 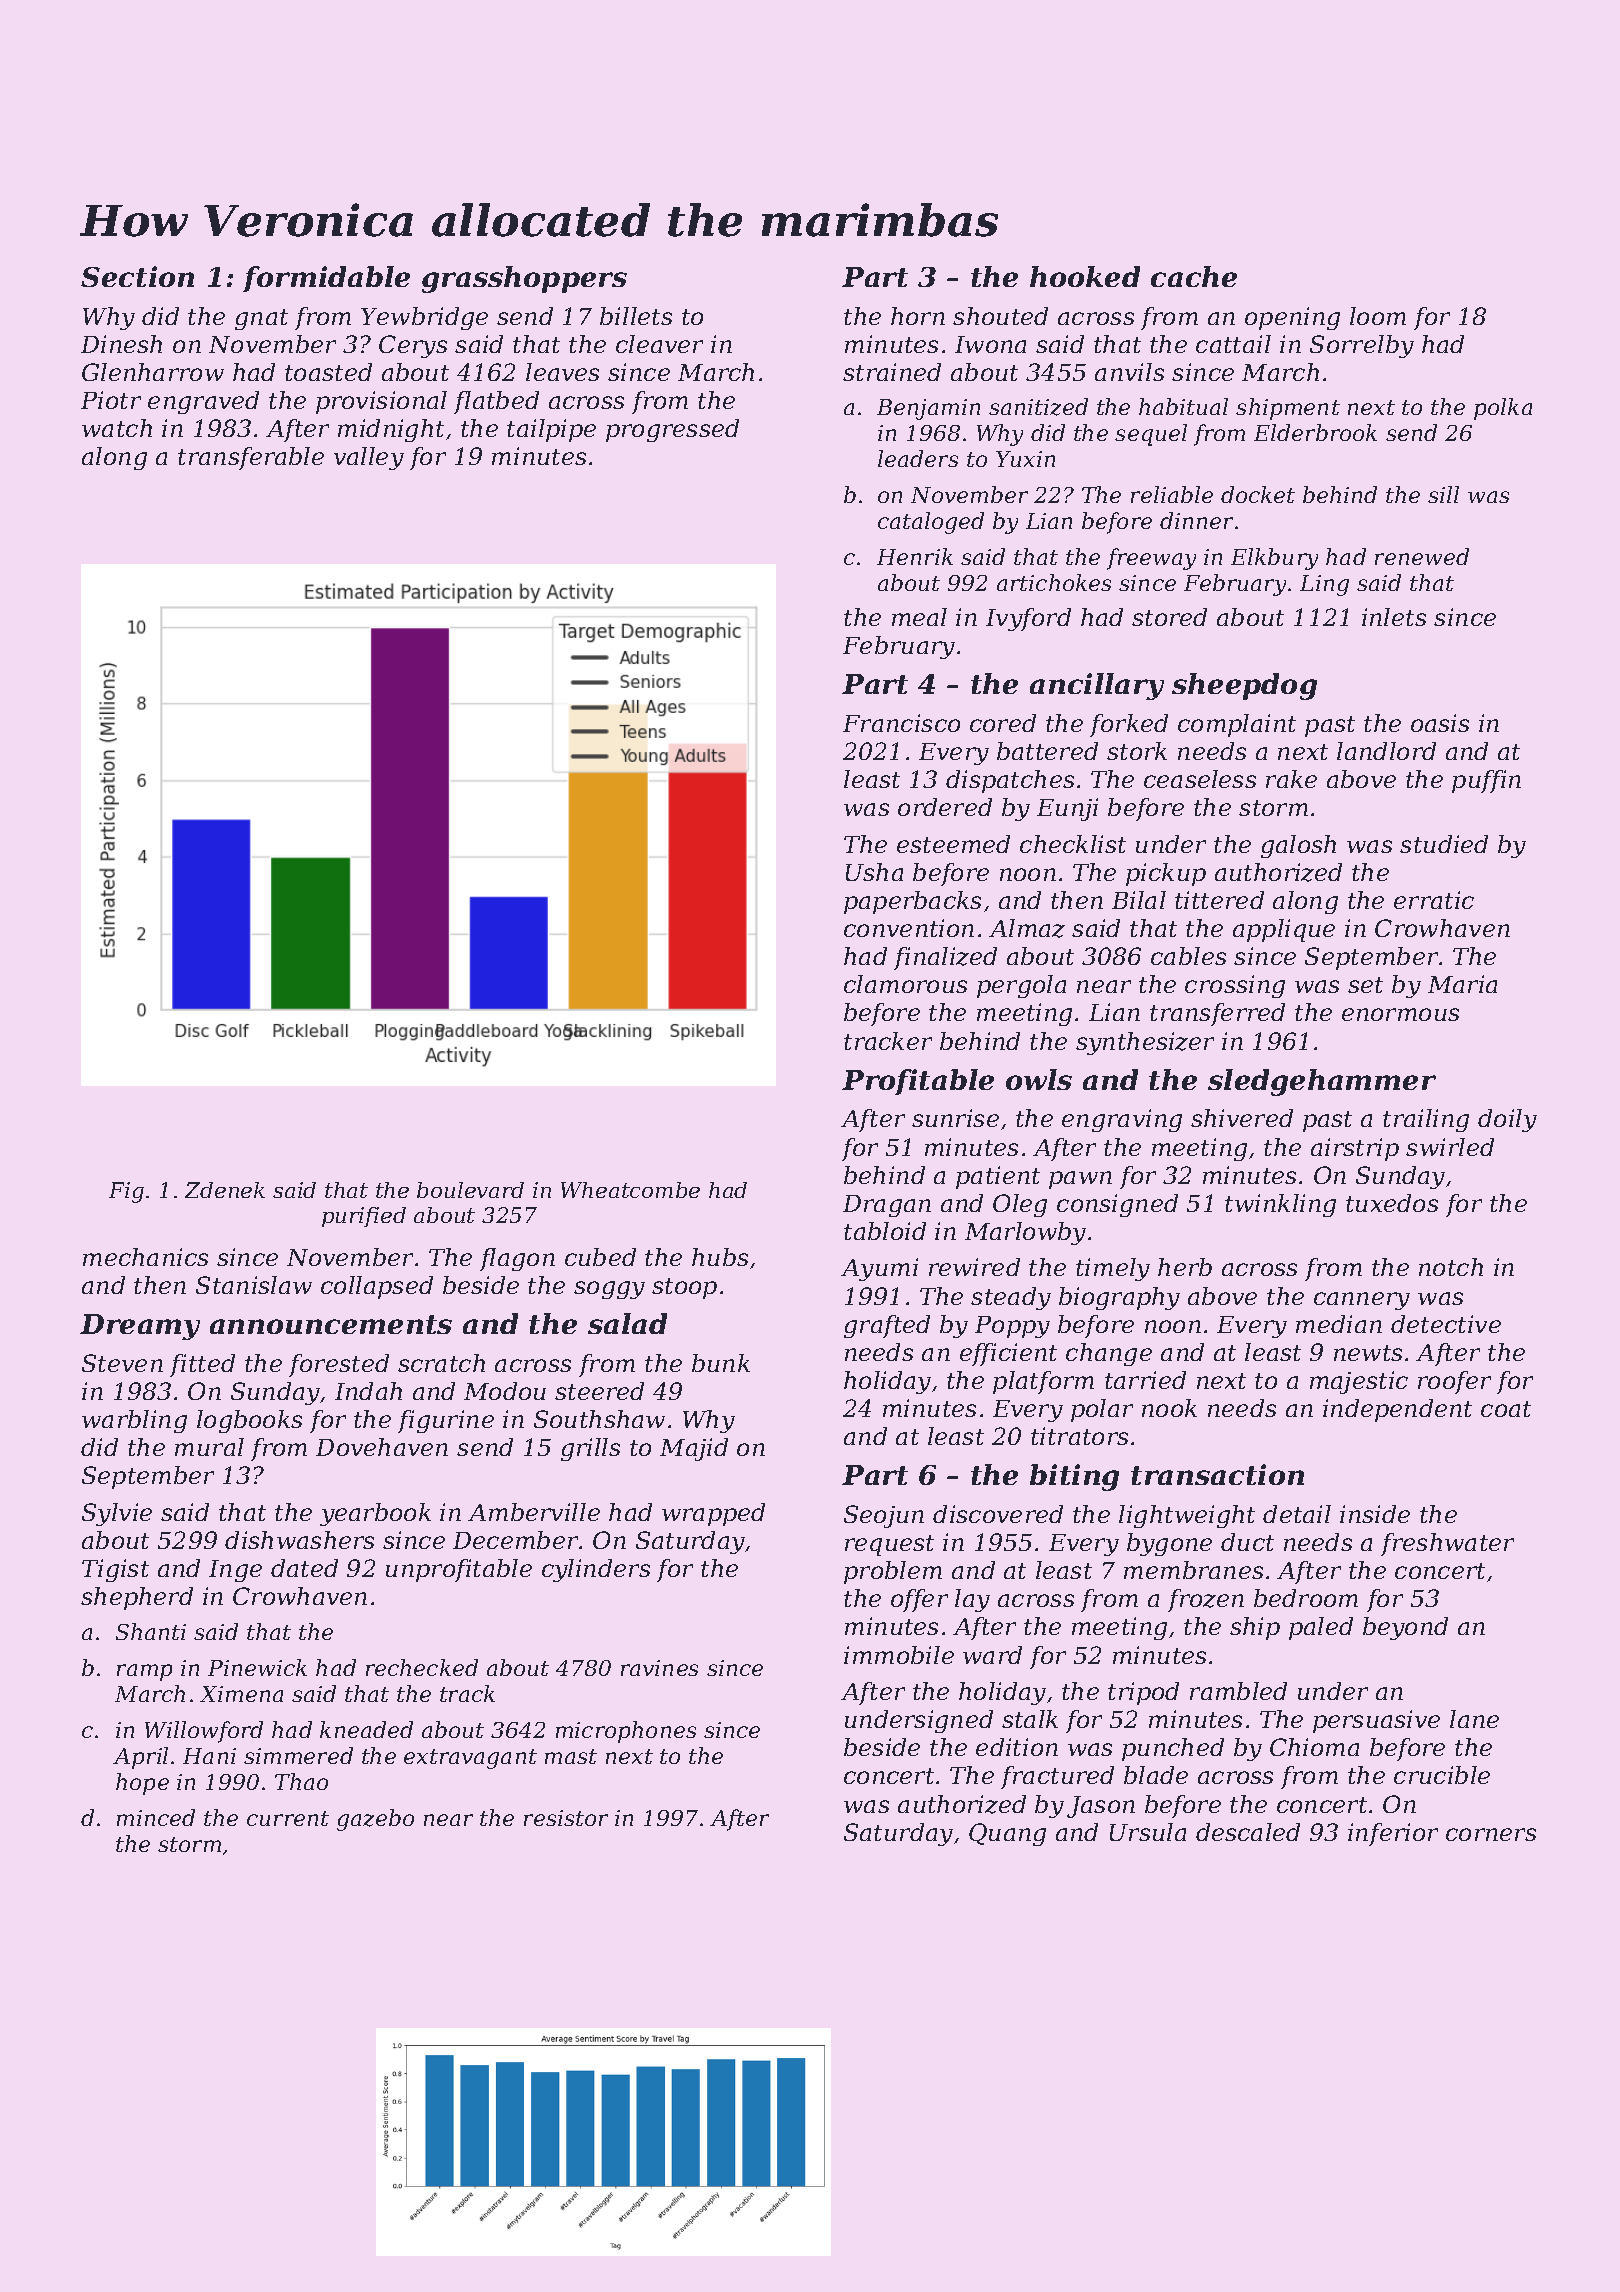 I want to click on resistor, so click(x=566, y=1818).
